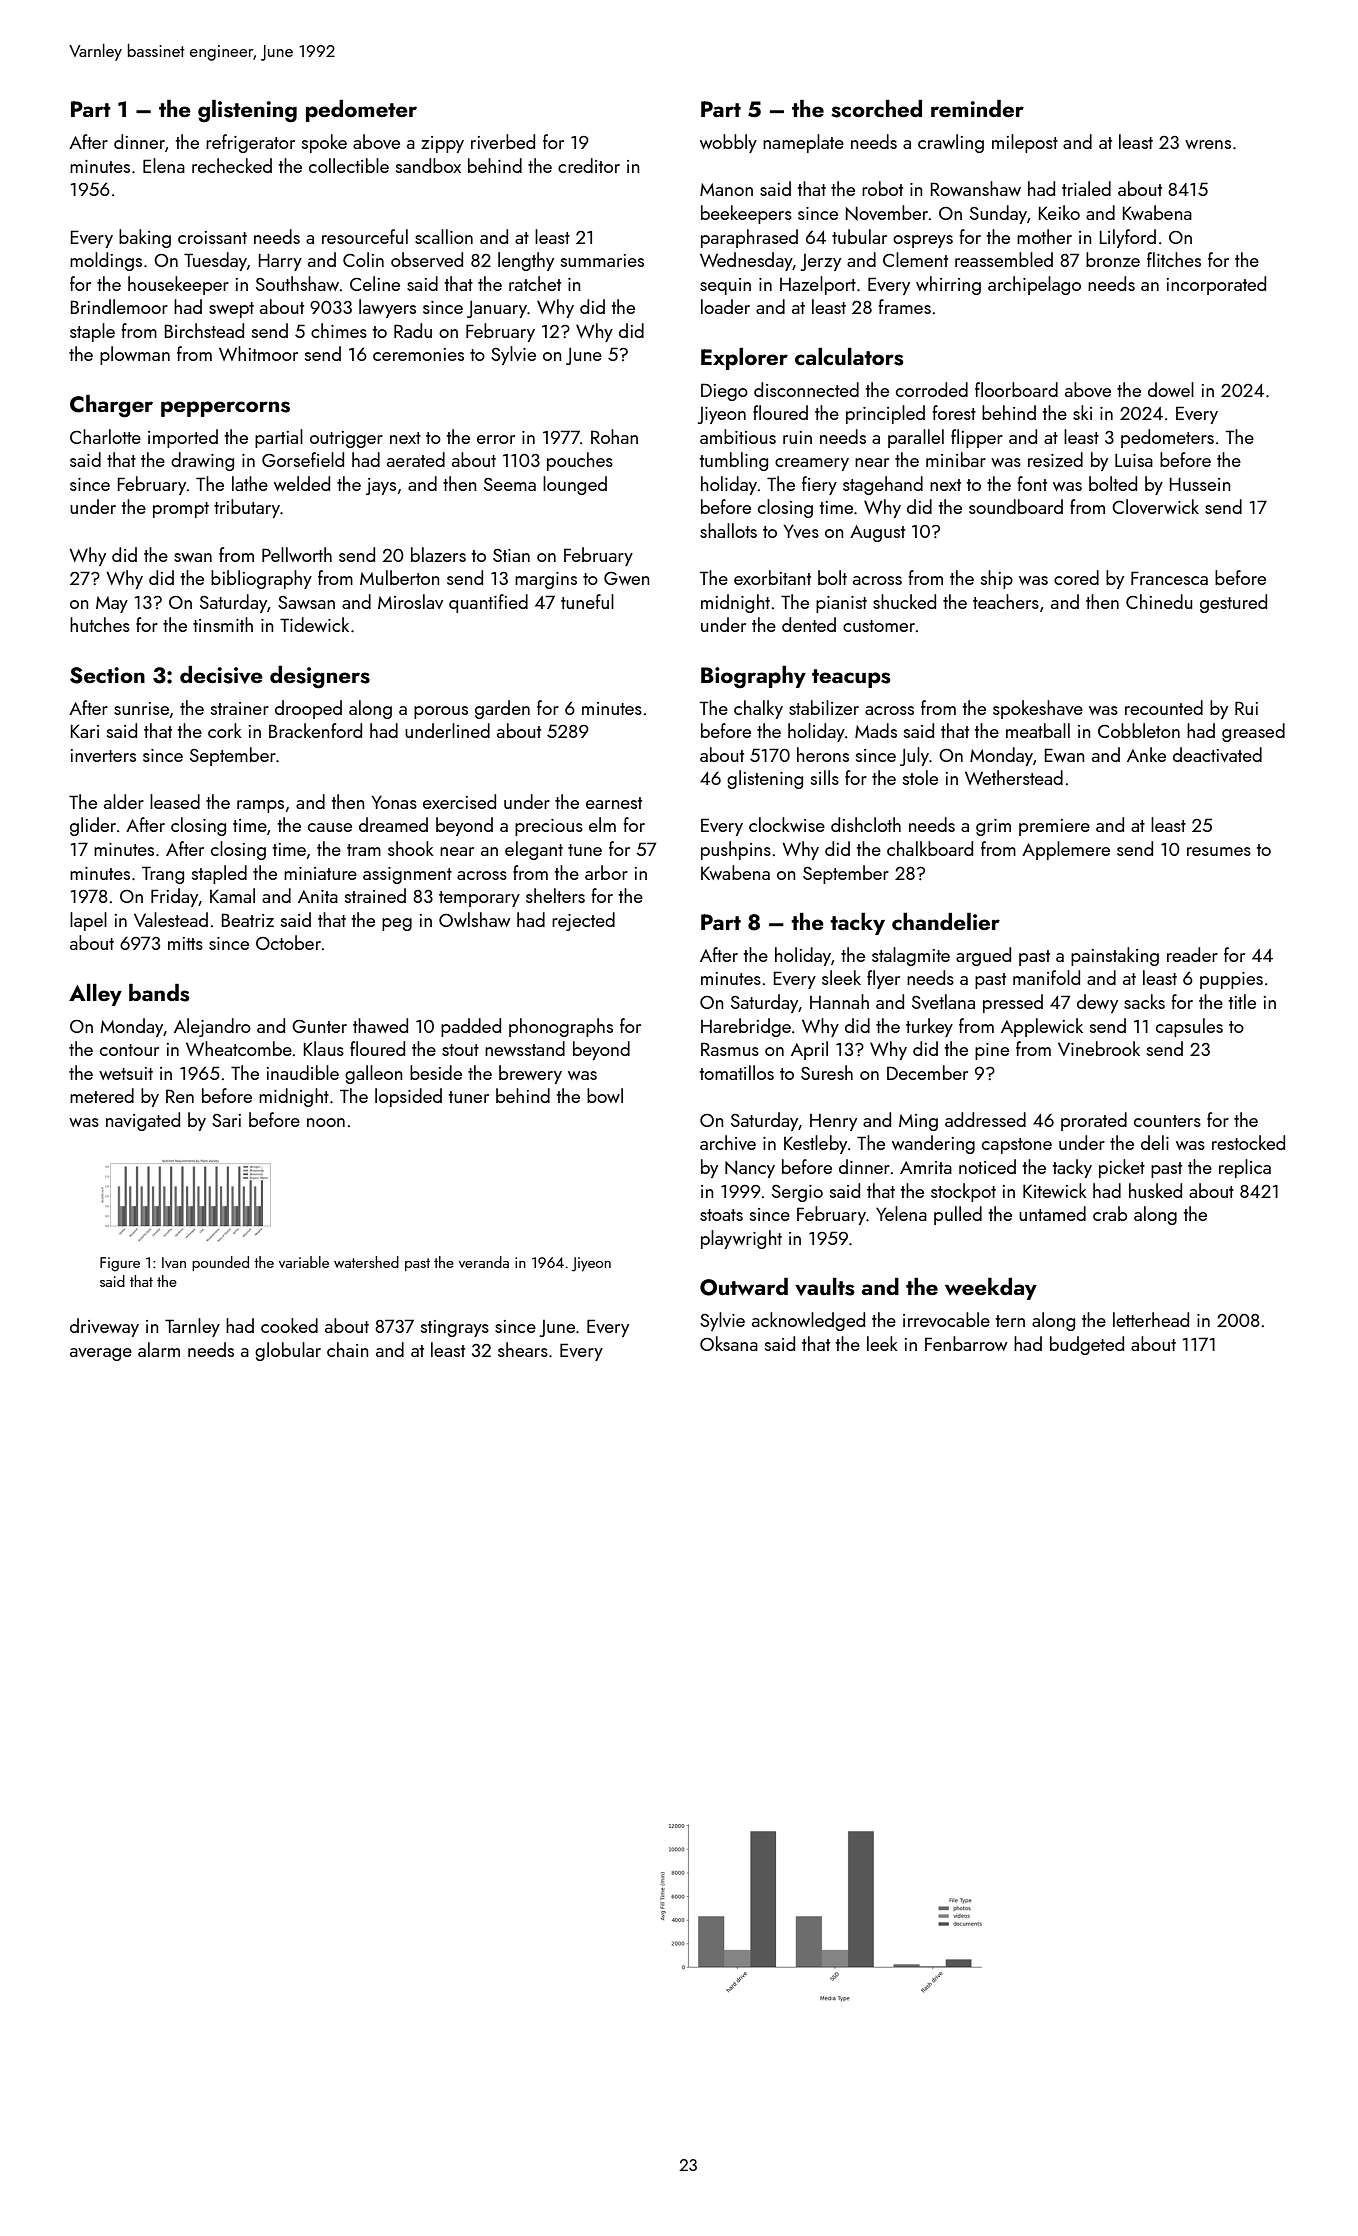 The height and width of the screenshot is (2236, 1358). I want to click on ceremonies, so click(418, 354).
